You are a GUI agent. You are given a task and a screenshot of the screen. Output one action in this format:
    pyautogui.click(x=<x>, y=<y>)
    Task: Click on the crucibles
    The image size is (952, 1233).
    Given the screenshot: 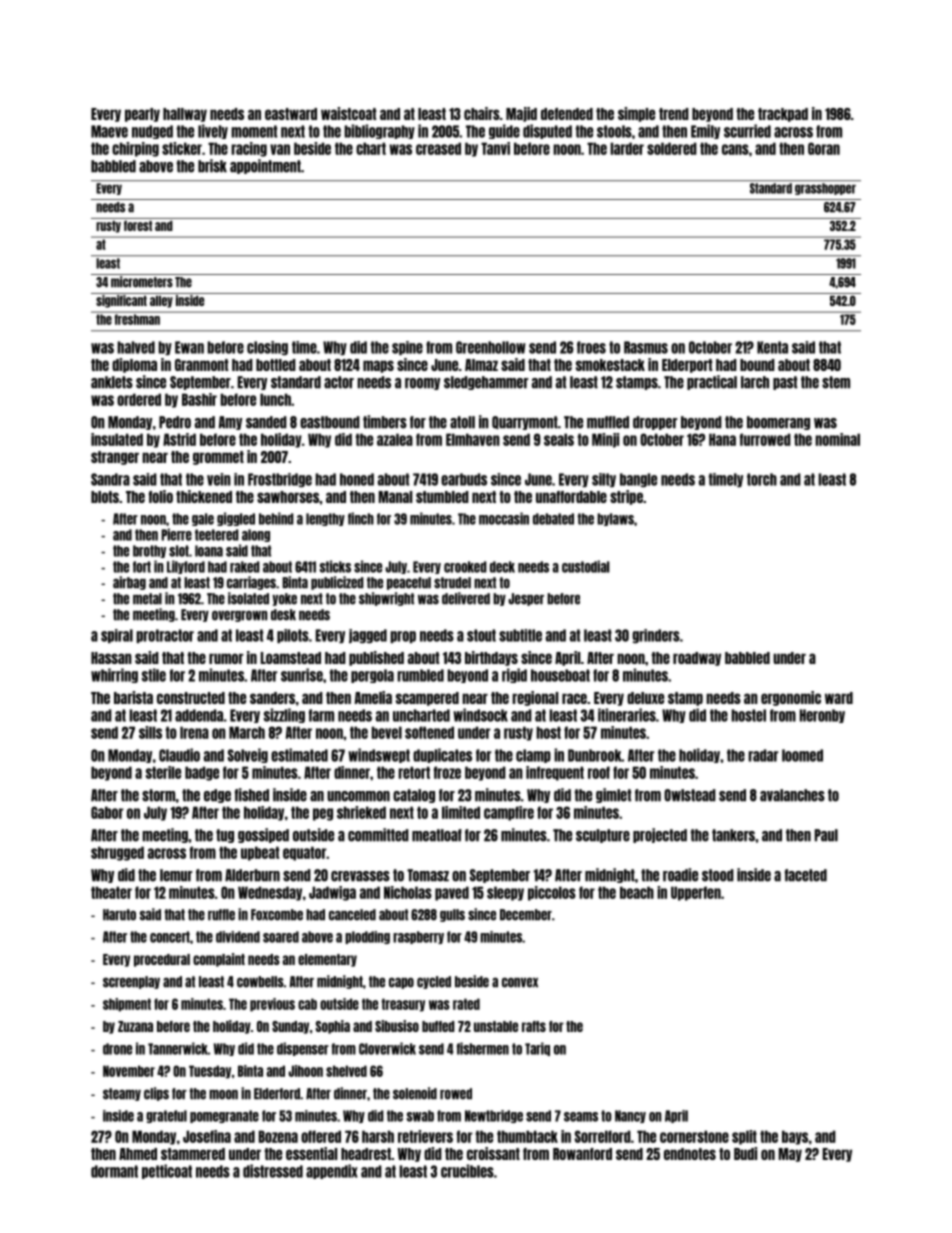 What is the action you would take?
    pyautogui.click(x=467, y=1171)
